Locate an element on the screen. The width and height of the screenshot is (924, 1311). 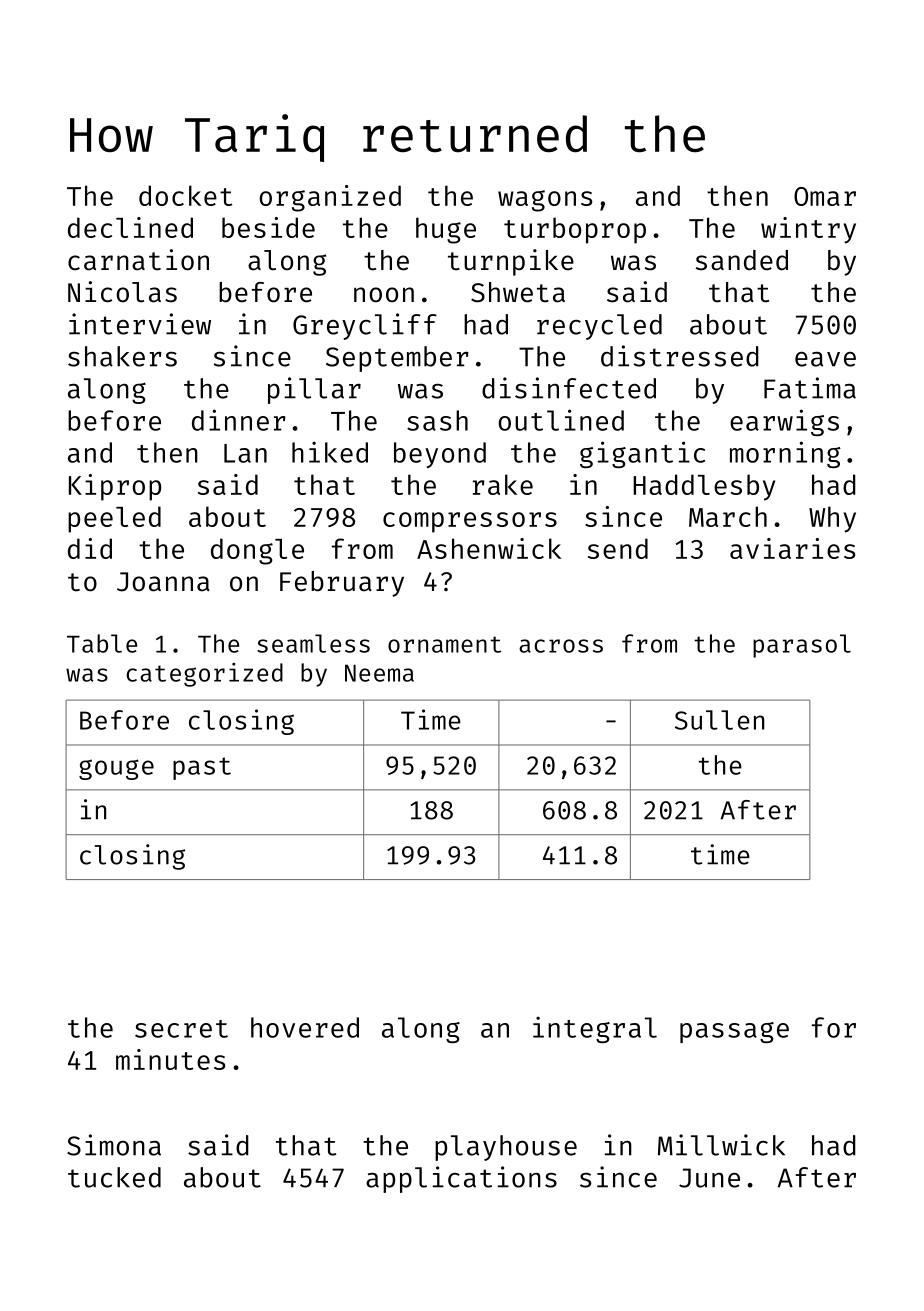
organized is located at coordinates (330, 198).
